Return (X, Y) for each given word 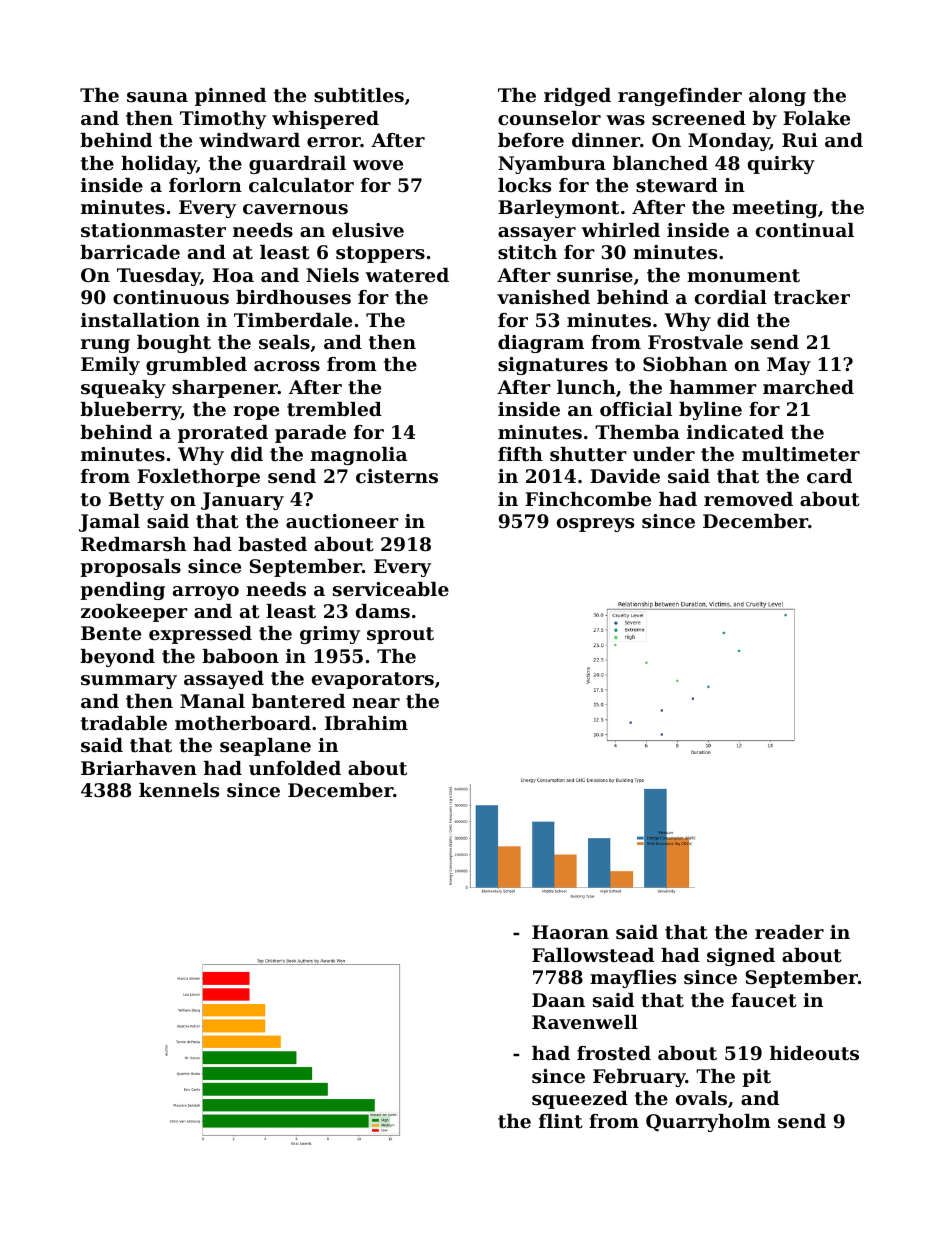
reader (789, 932)
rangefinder (680, 97)
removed (748, 499)
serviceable (391, 589)
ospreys (595, 525)
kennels (179, 790)
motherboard (243, 723)
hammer (713, 387)
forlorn (205, 185)
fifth (520, 454)
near (376, 703)
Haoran (570, 932)
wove (378, 165)
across (287, 366)
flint (561, 1121)
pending (122, 591)
